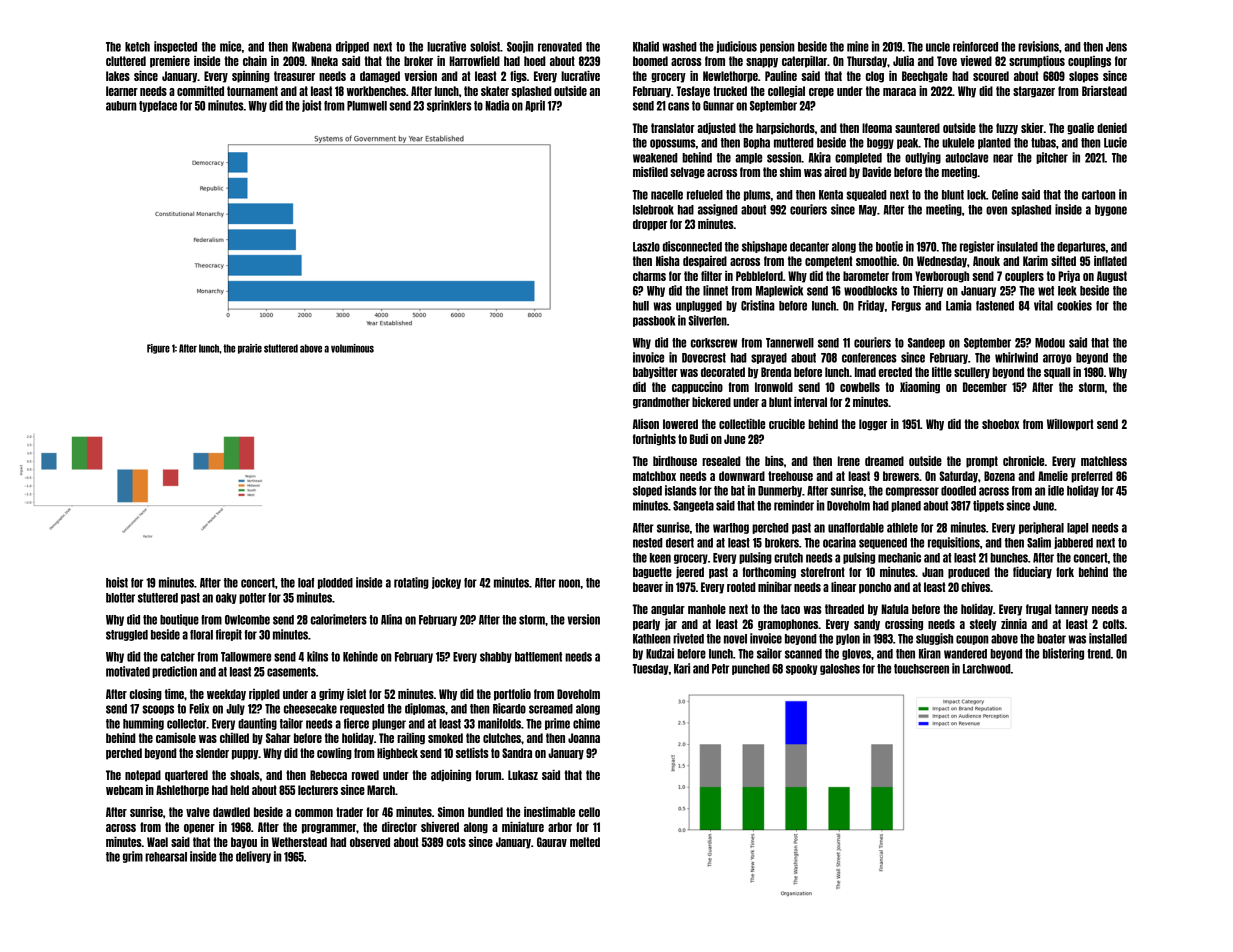 Image resolution: width=1233 pixels, height=952 pixels. What do you see at coordinates (660, 558) in the screenshot?
I see `keen` at bounding box center [660, 558].
